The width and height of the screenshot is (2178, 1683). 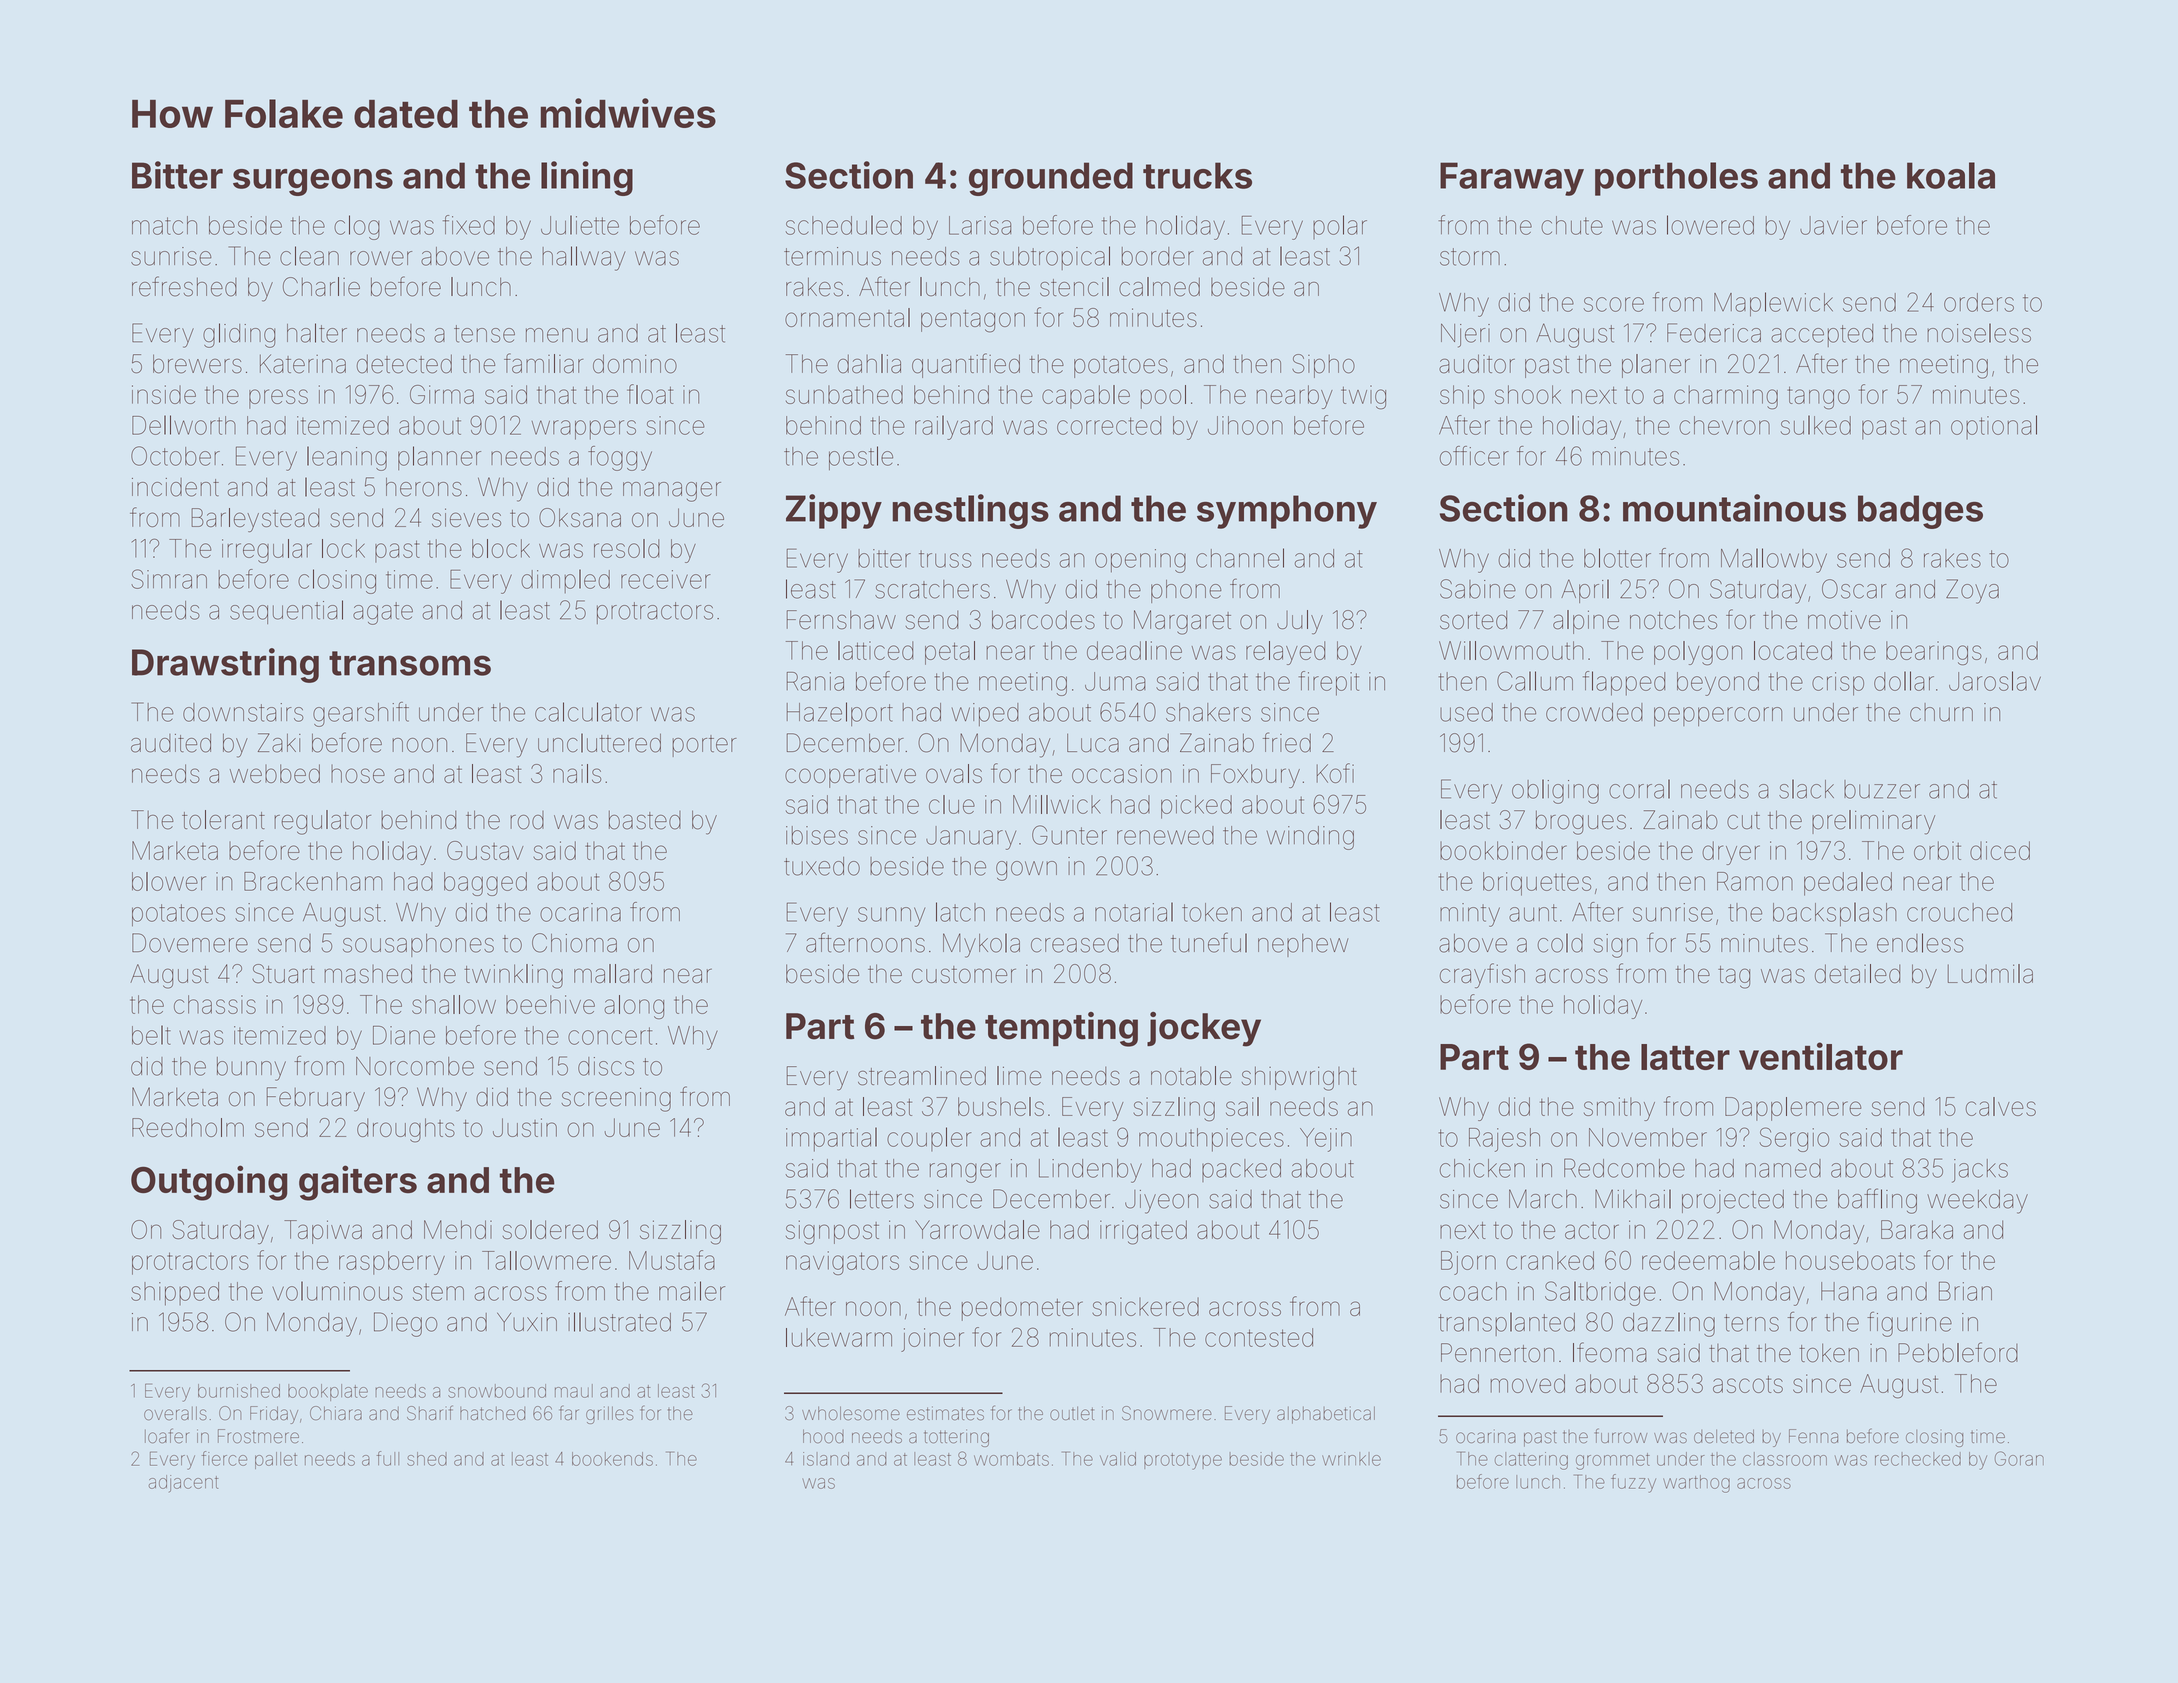 What do you see at coordinates (313, 182) in the screenshot?
I see `surgeons` at bounding box center [313, 182].
